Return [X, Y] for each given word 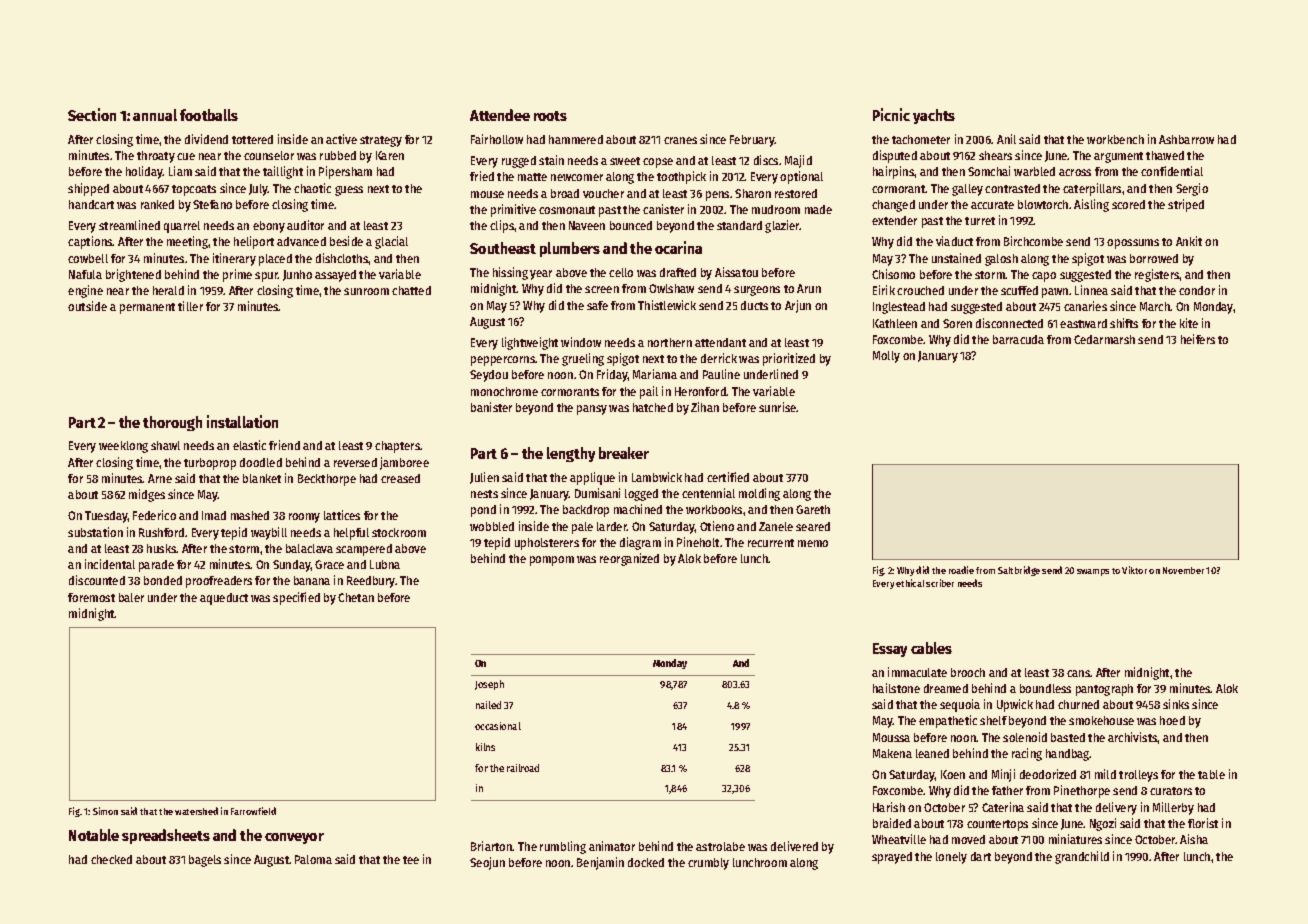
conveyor [294, 838]
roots [550, 116]
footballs [209, 115]
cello [621, 272]
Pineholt [698, 542]
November [1183, 570]
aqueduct [224, 599]
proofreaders [219, 582]
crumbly [708, 864]
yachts [934, 116]
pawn [1055, 293]
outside [87, 306]
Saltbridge [1019, 571]
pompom [552, 561]
